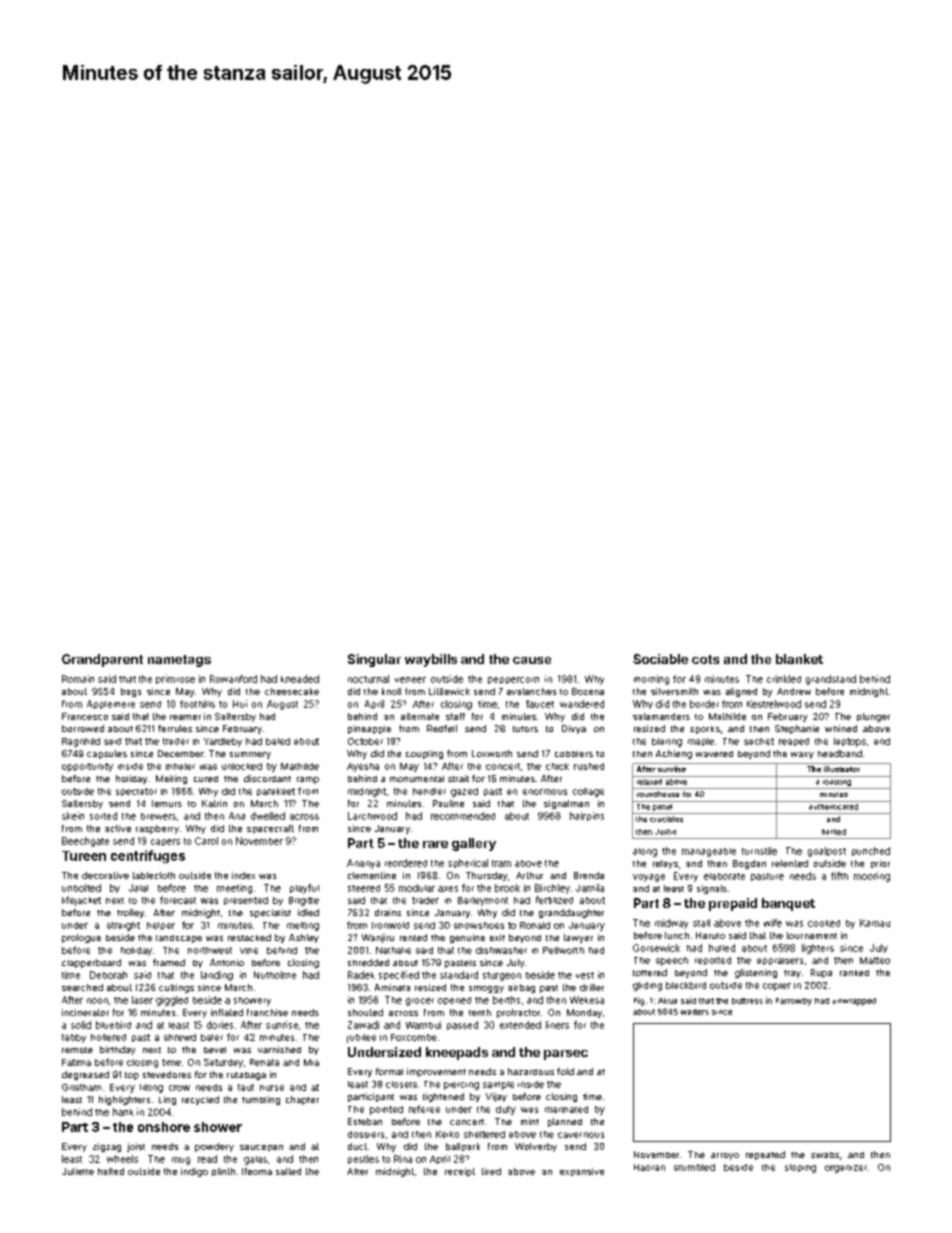 The width and height of the screenshot is (952, 1233). Describe the element at coordinates (800, 1168) in the screenshot. I see `sloping` at that location.
